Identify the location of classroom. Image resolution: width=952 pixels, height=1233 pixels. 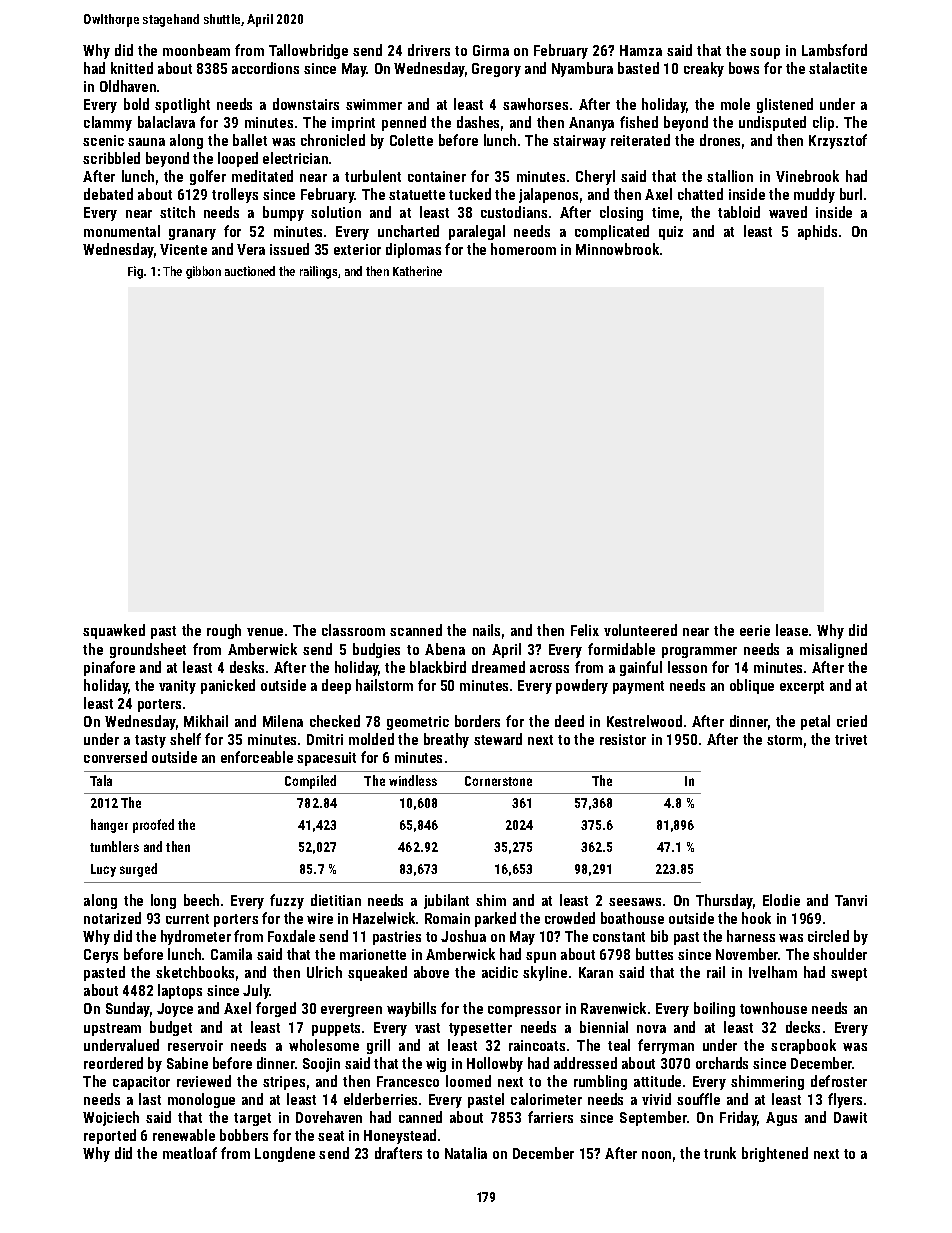
(353, 630).
